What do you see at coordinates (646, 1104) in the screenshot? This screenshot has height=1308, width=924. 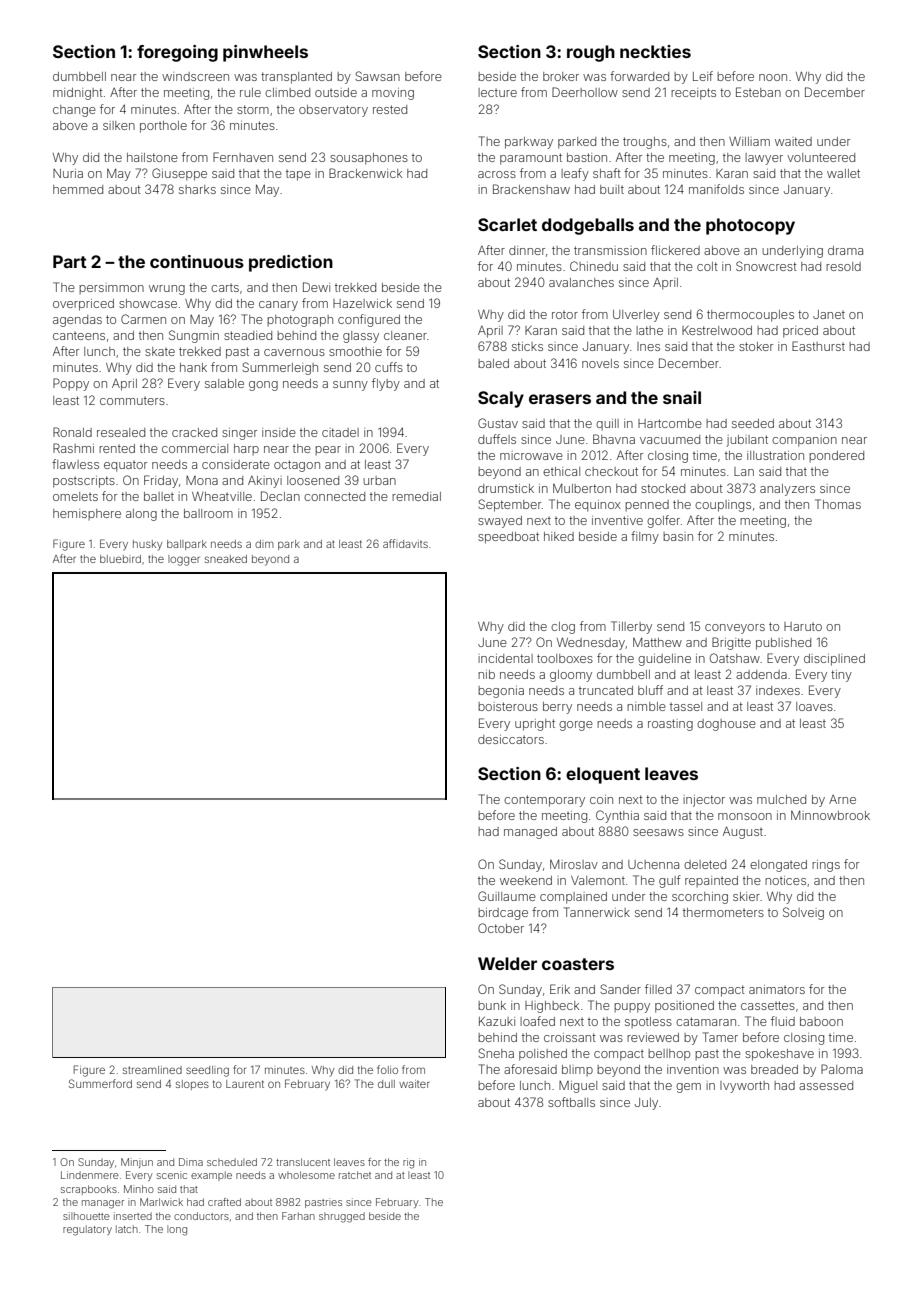 I see `July` at bounding box center [646, 1104].
